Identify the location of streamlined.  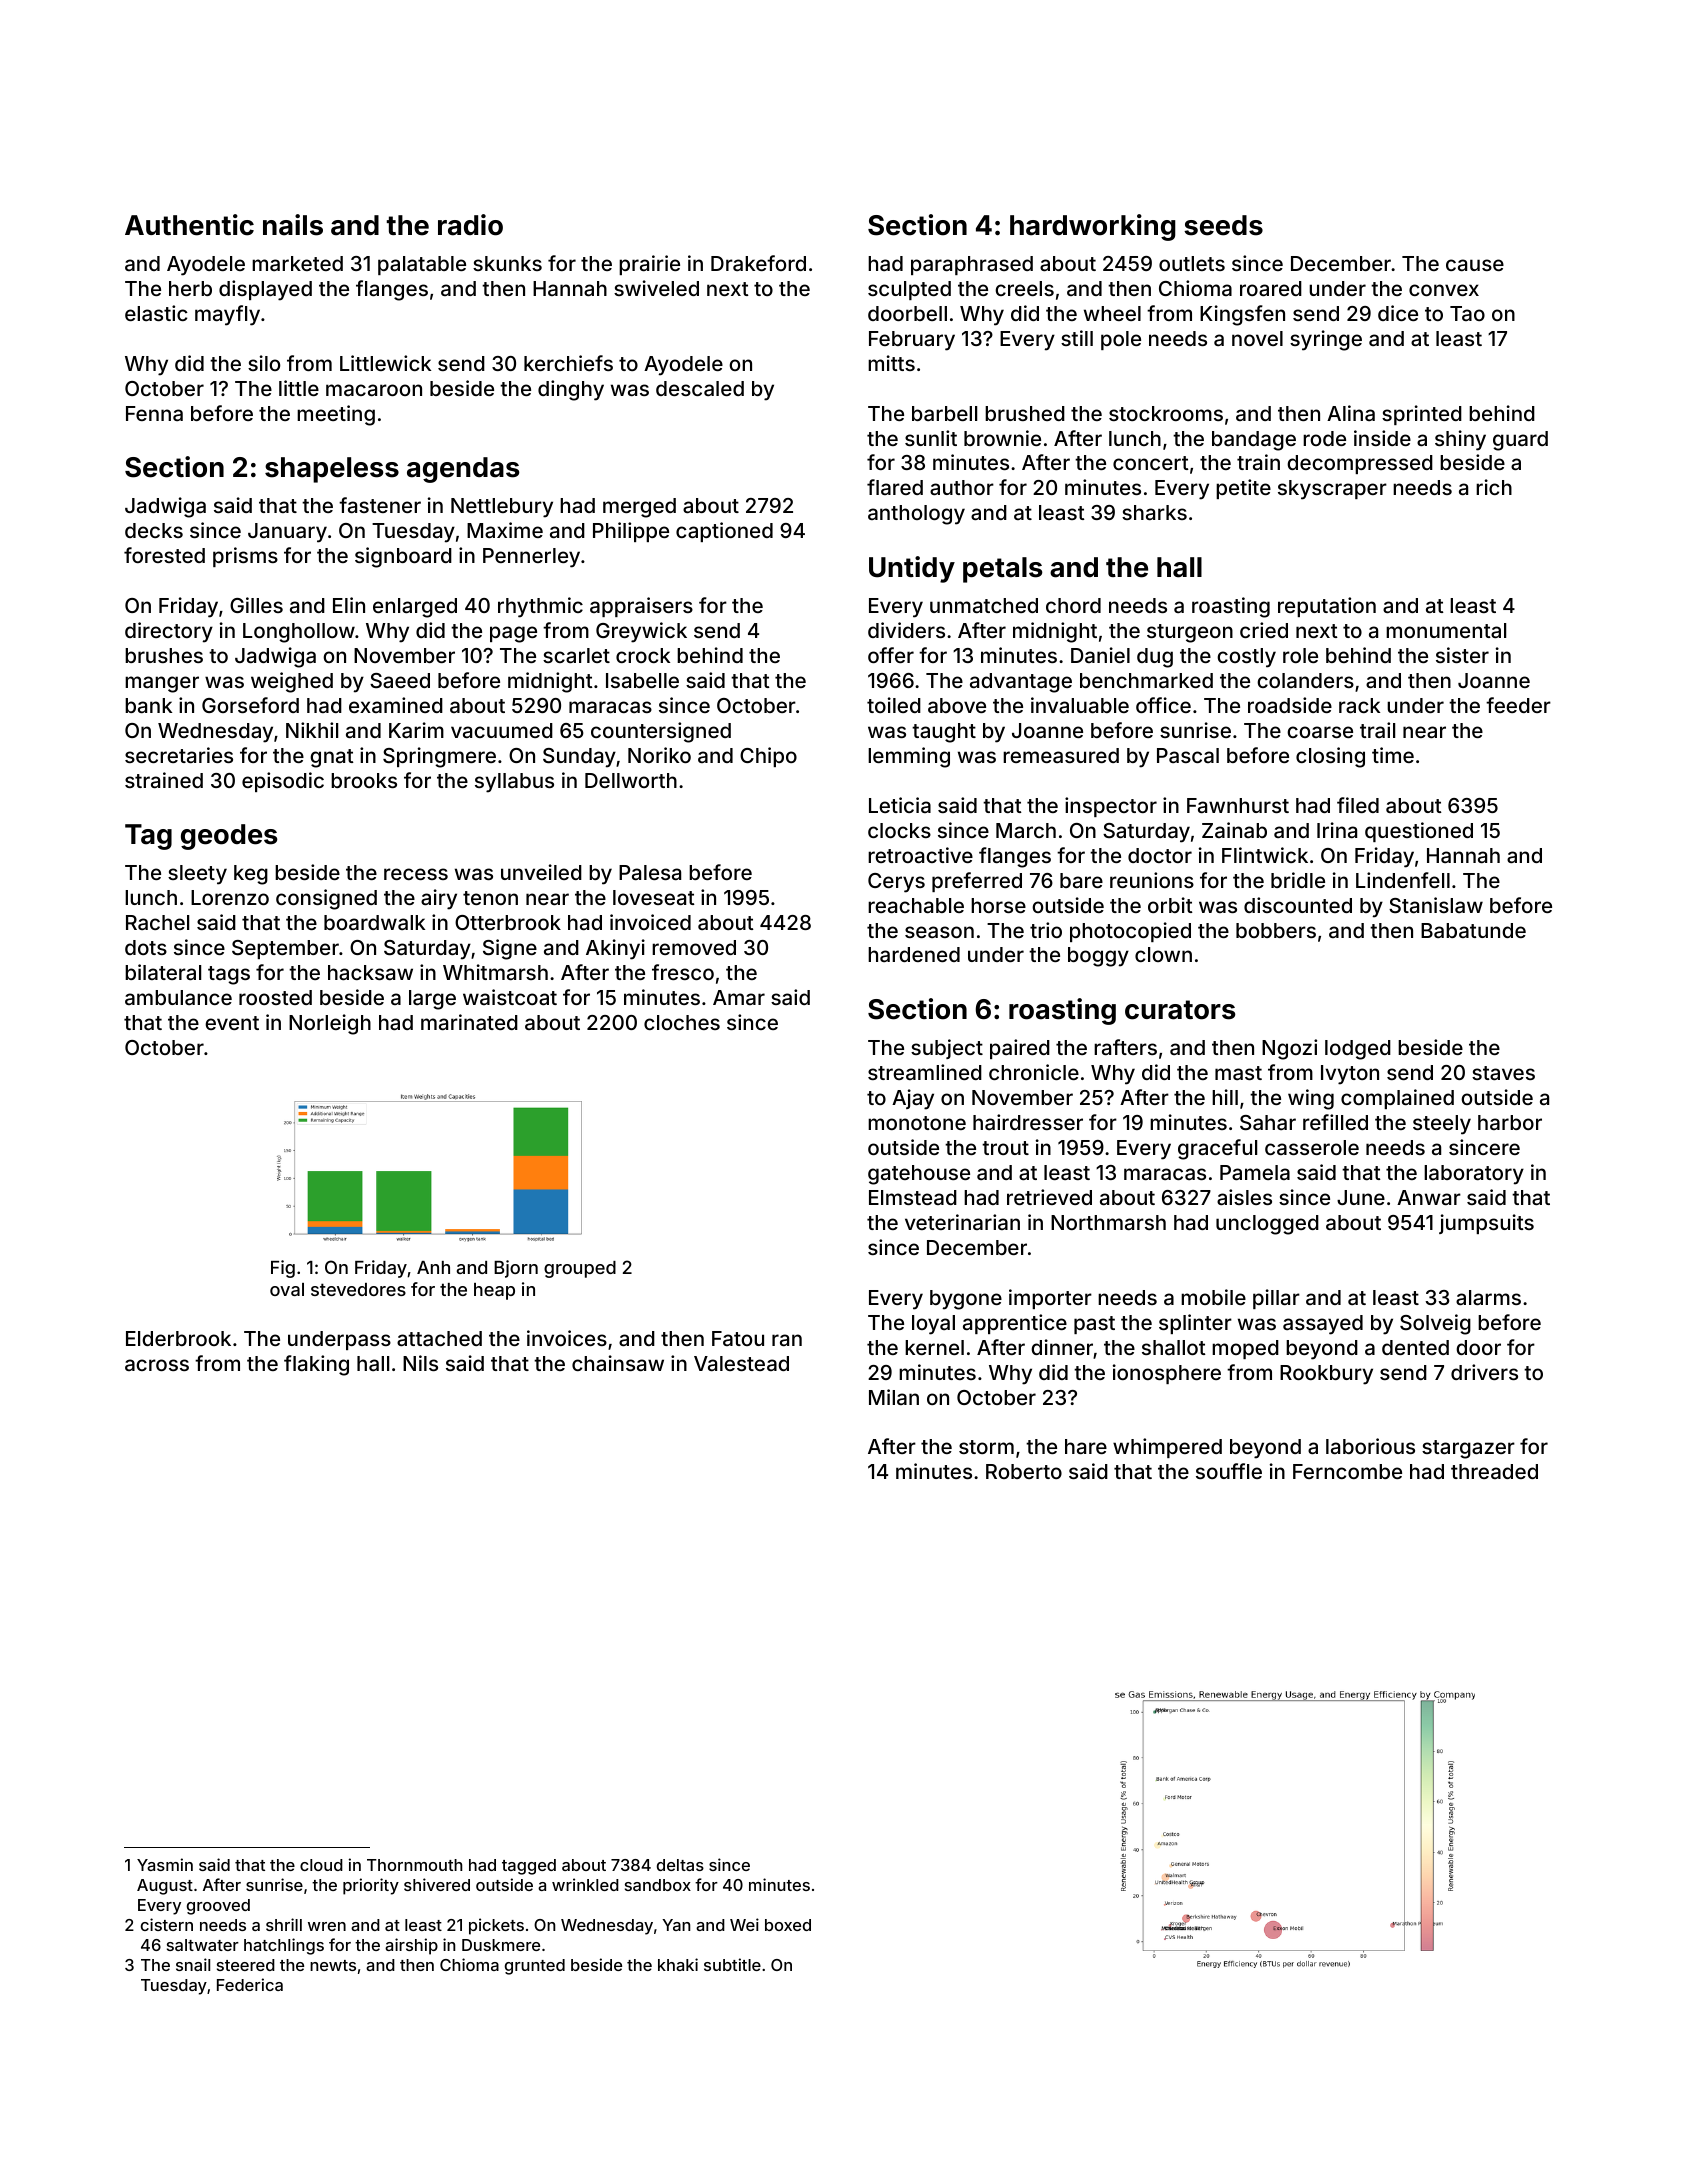
(925, 1072).
